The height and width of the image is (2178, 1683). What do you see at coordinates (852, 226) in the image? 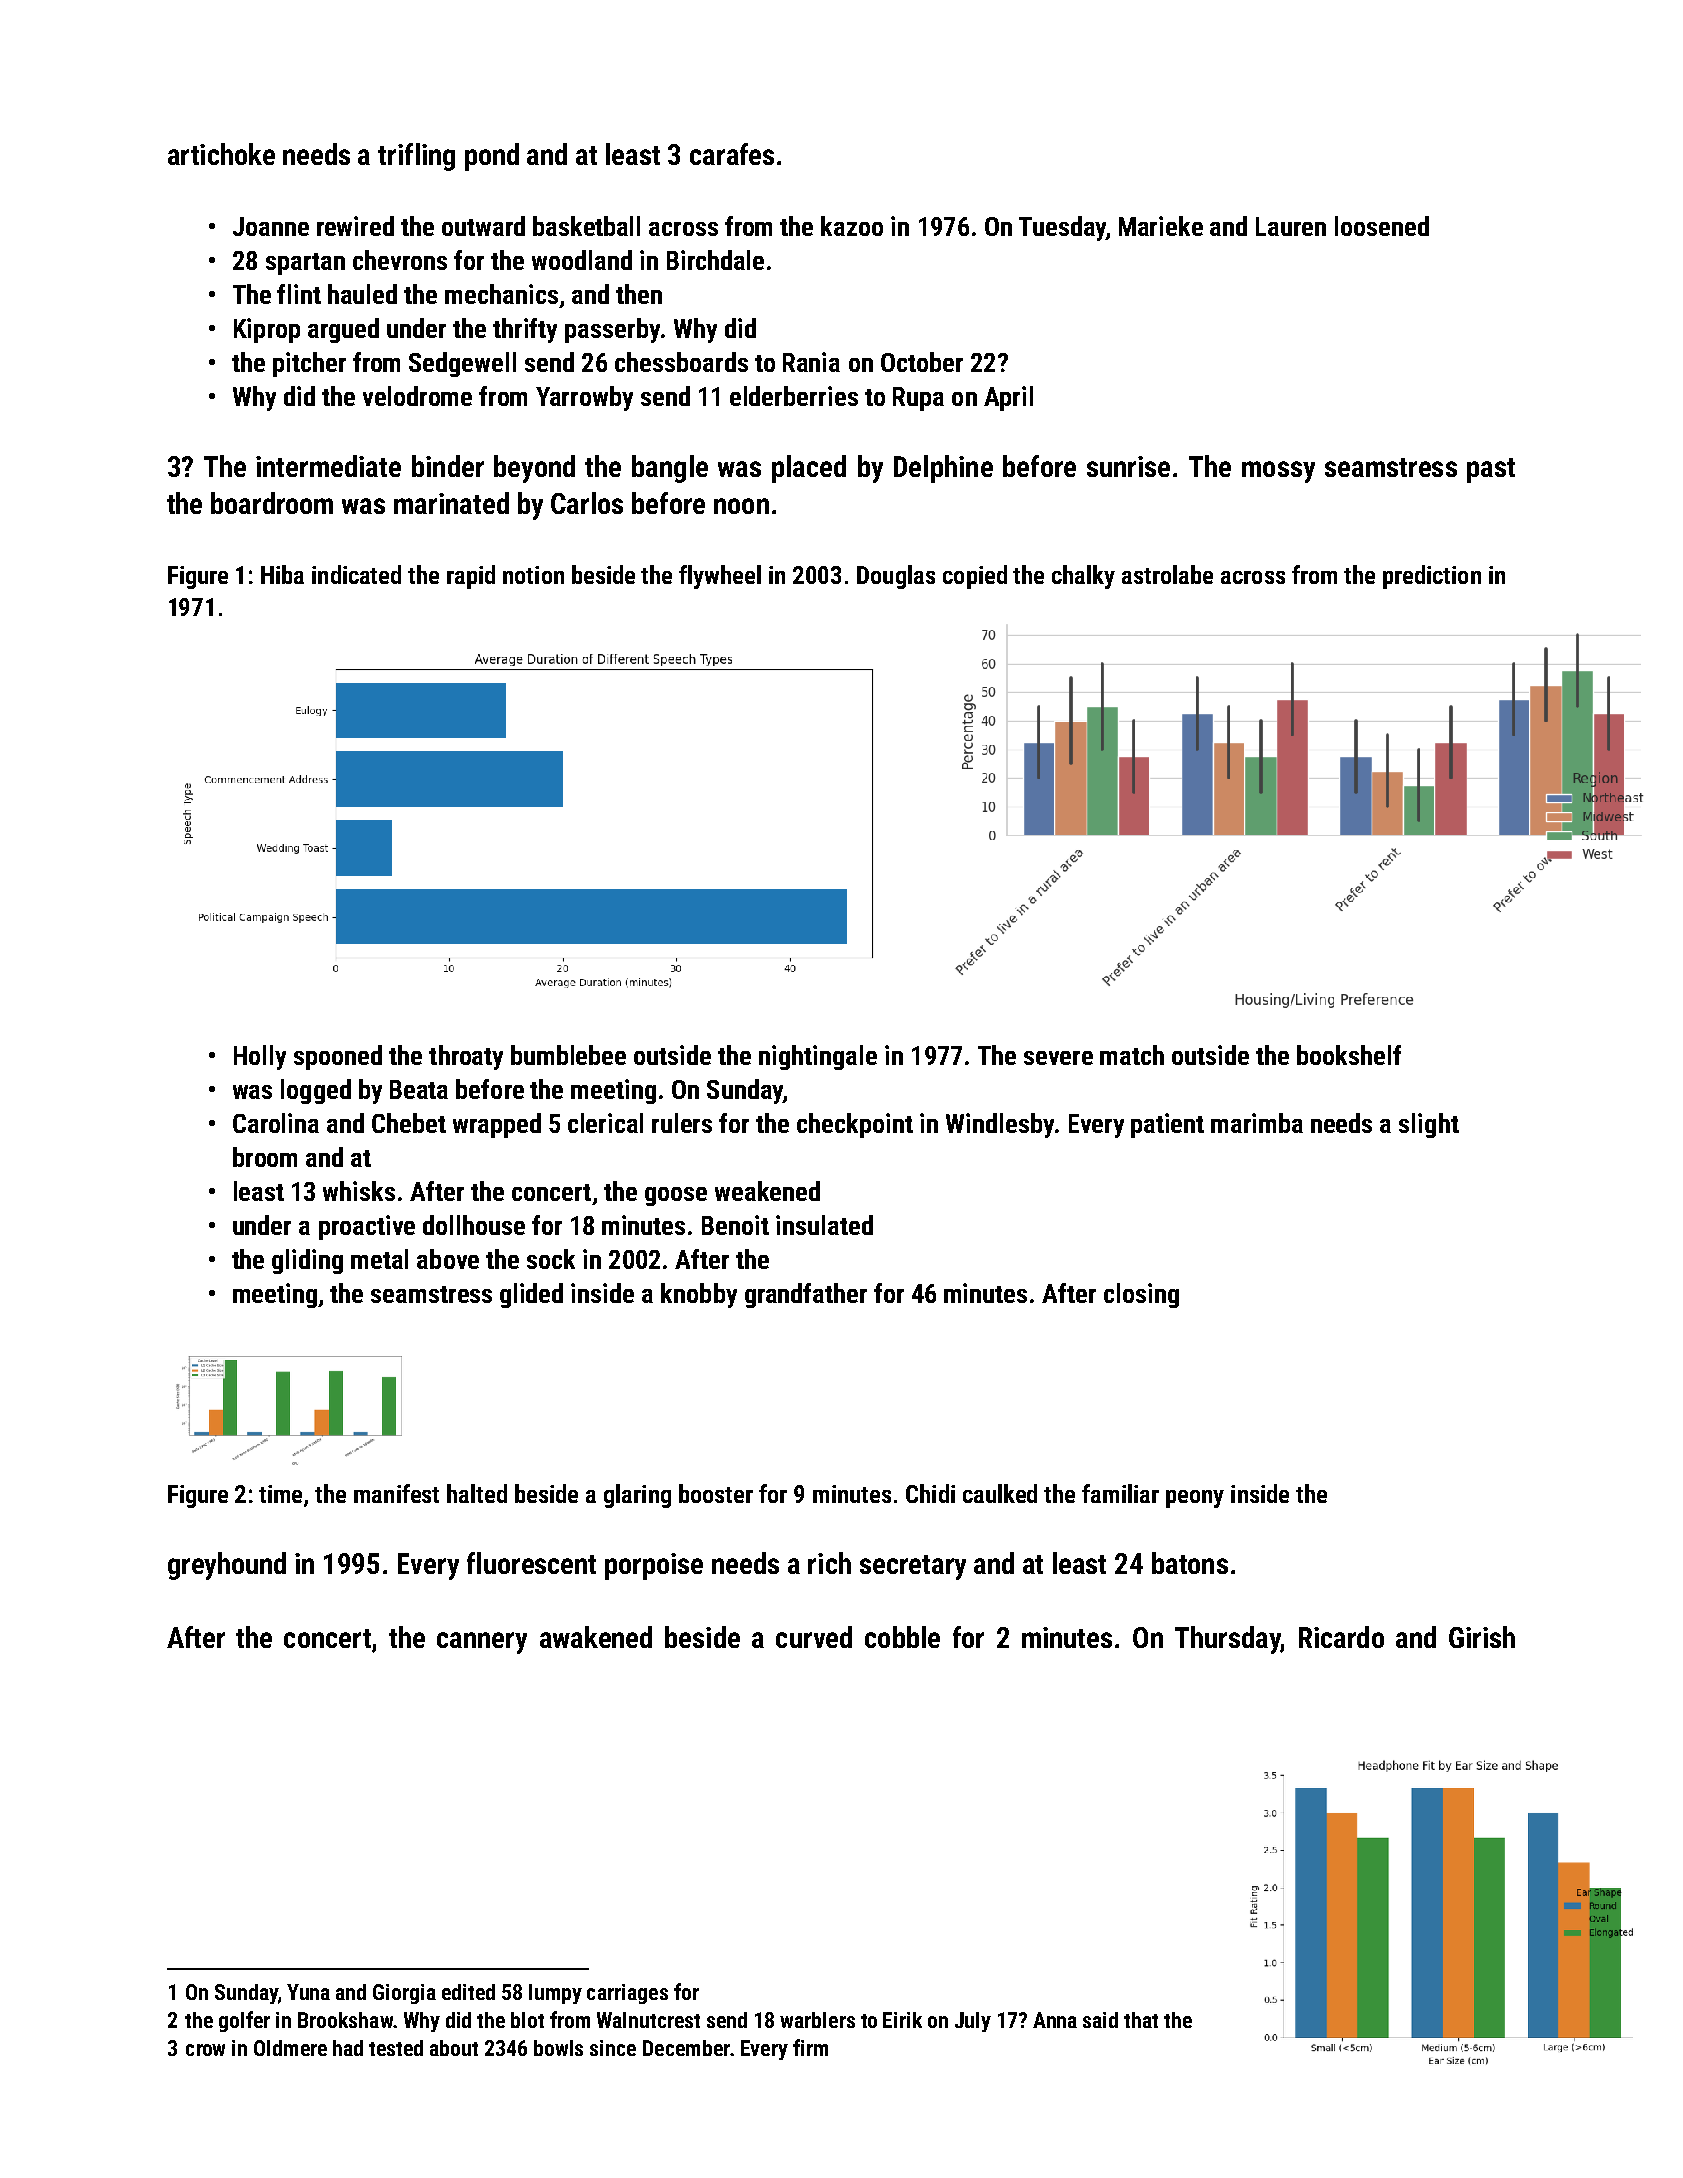
I see `kazoo` at bounding box center [852, 226].
